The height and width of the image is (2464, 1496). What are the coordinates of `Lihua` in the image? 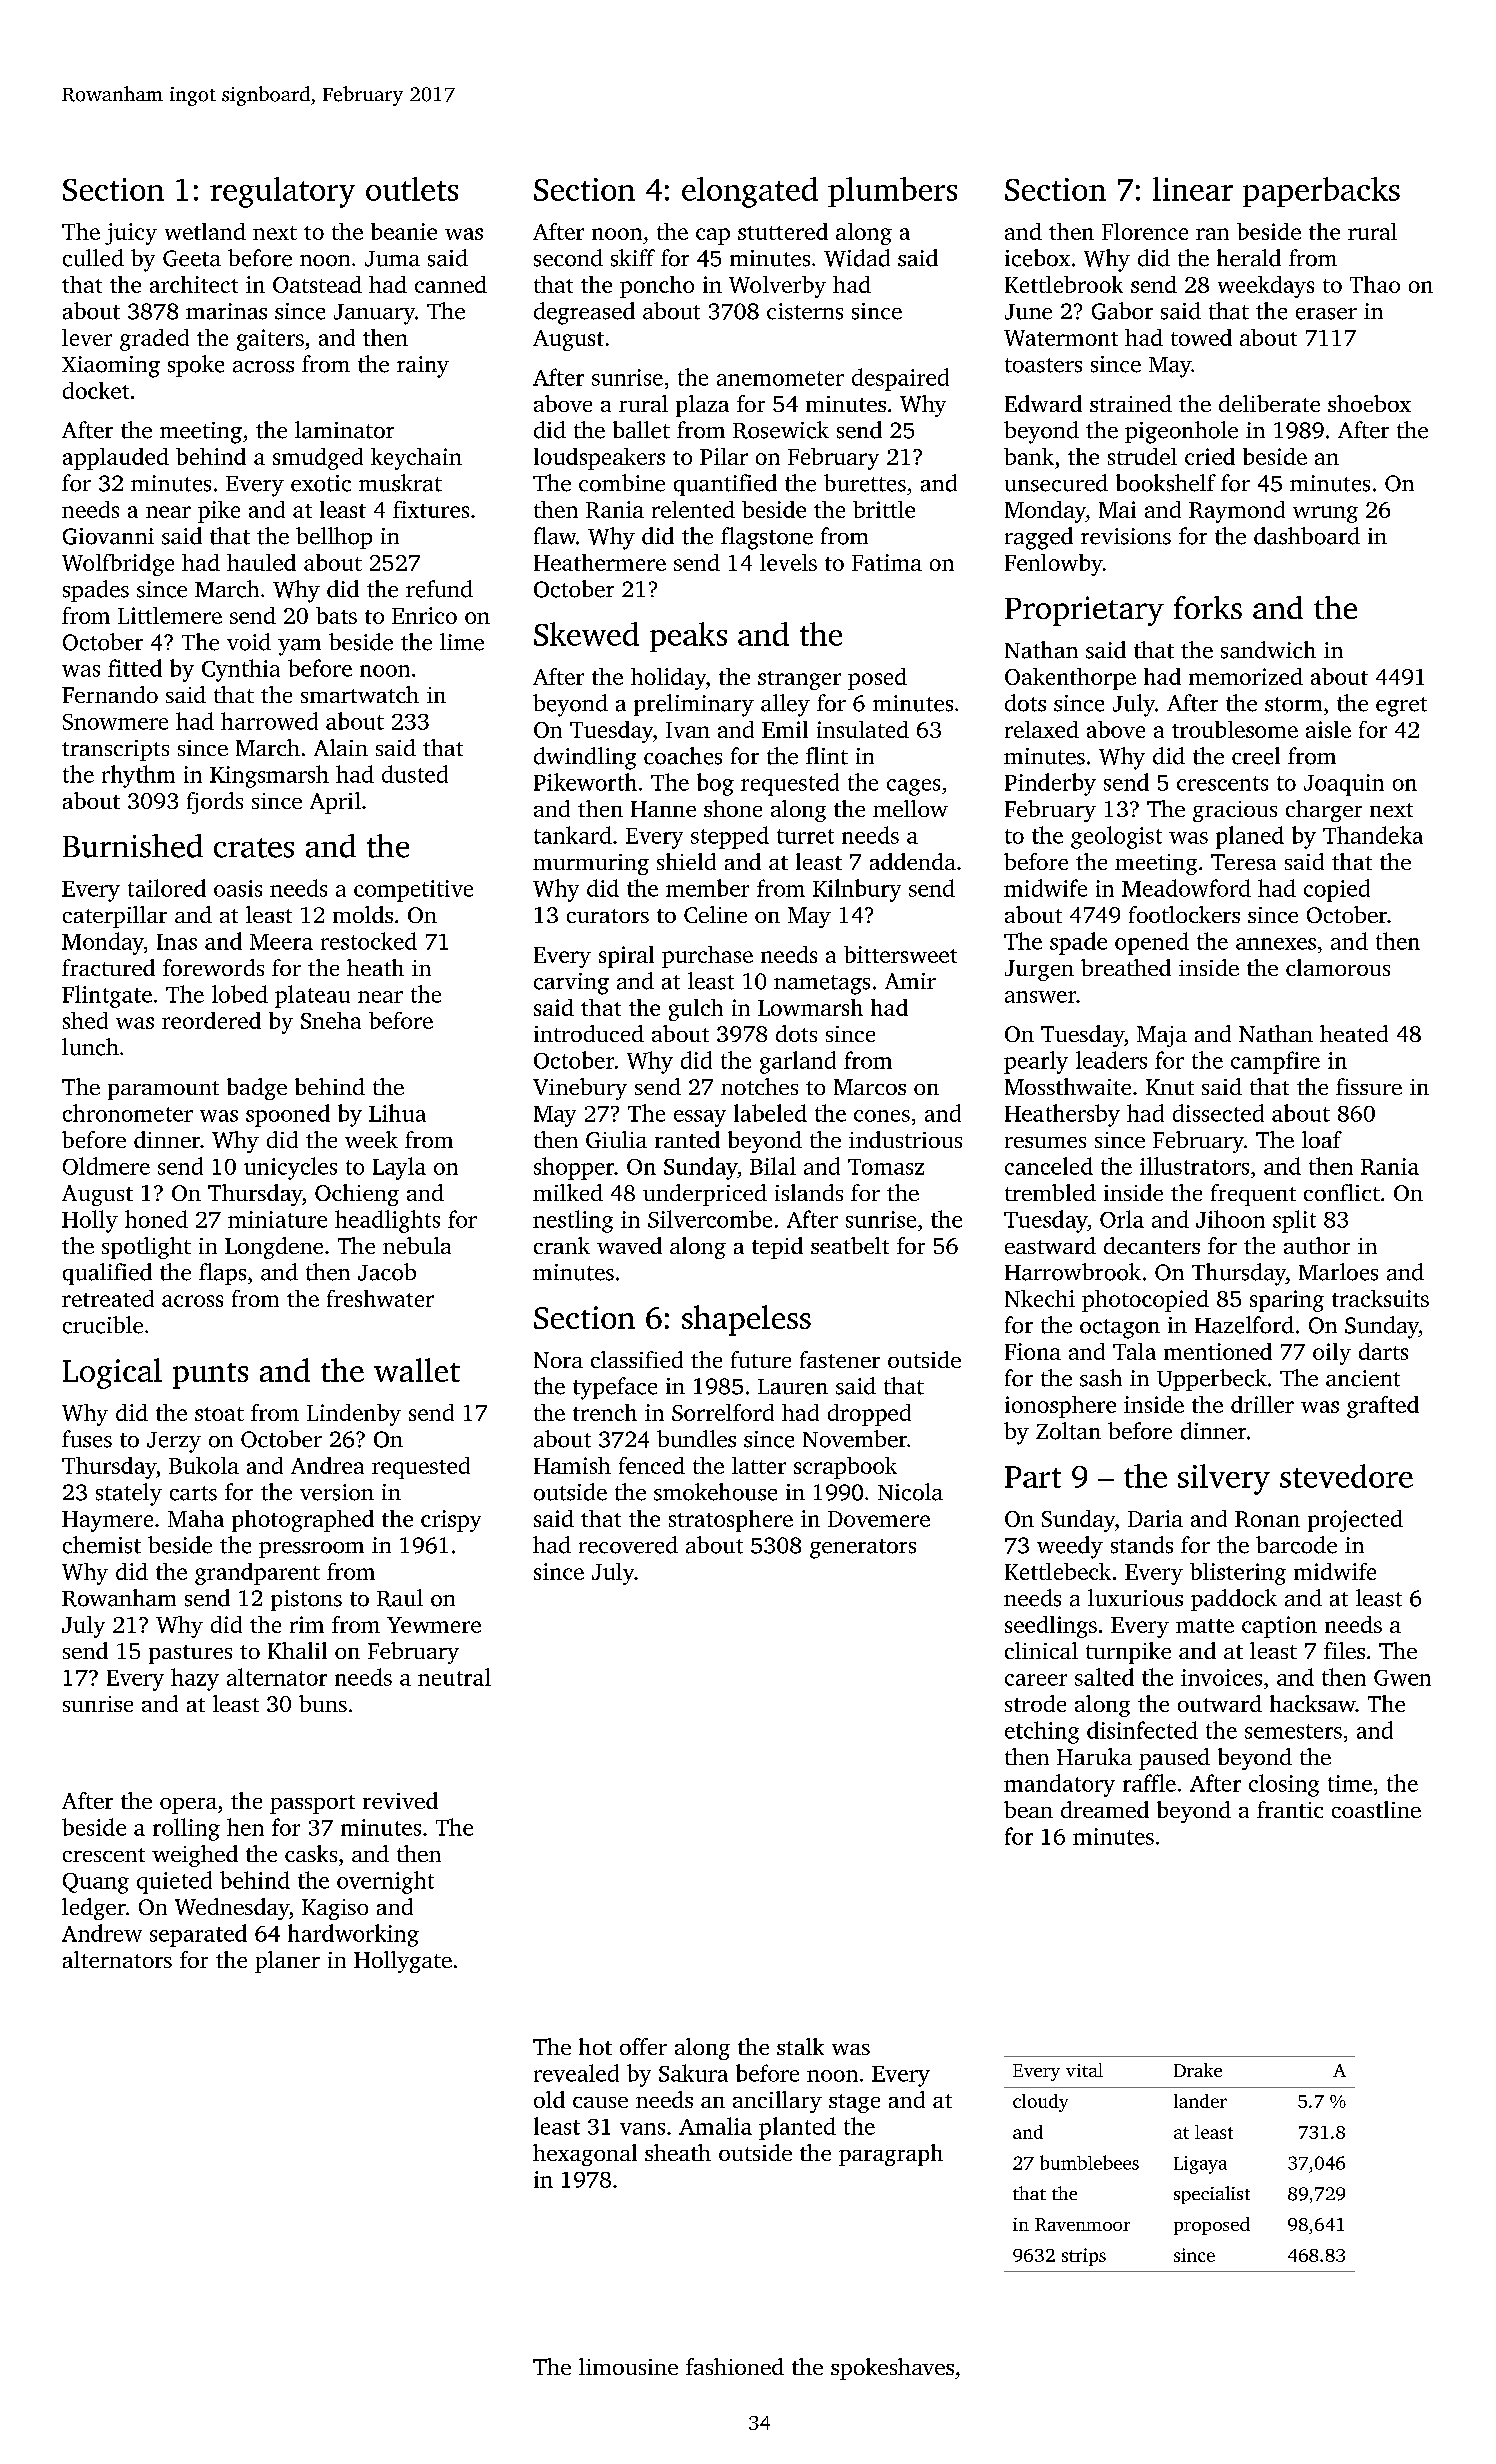 It's located at (397, 1113).
